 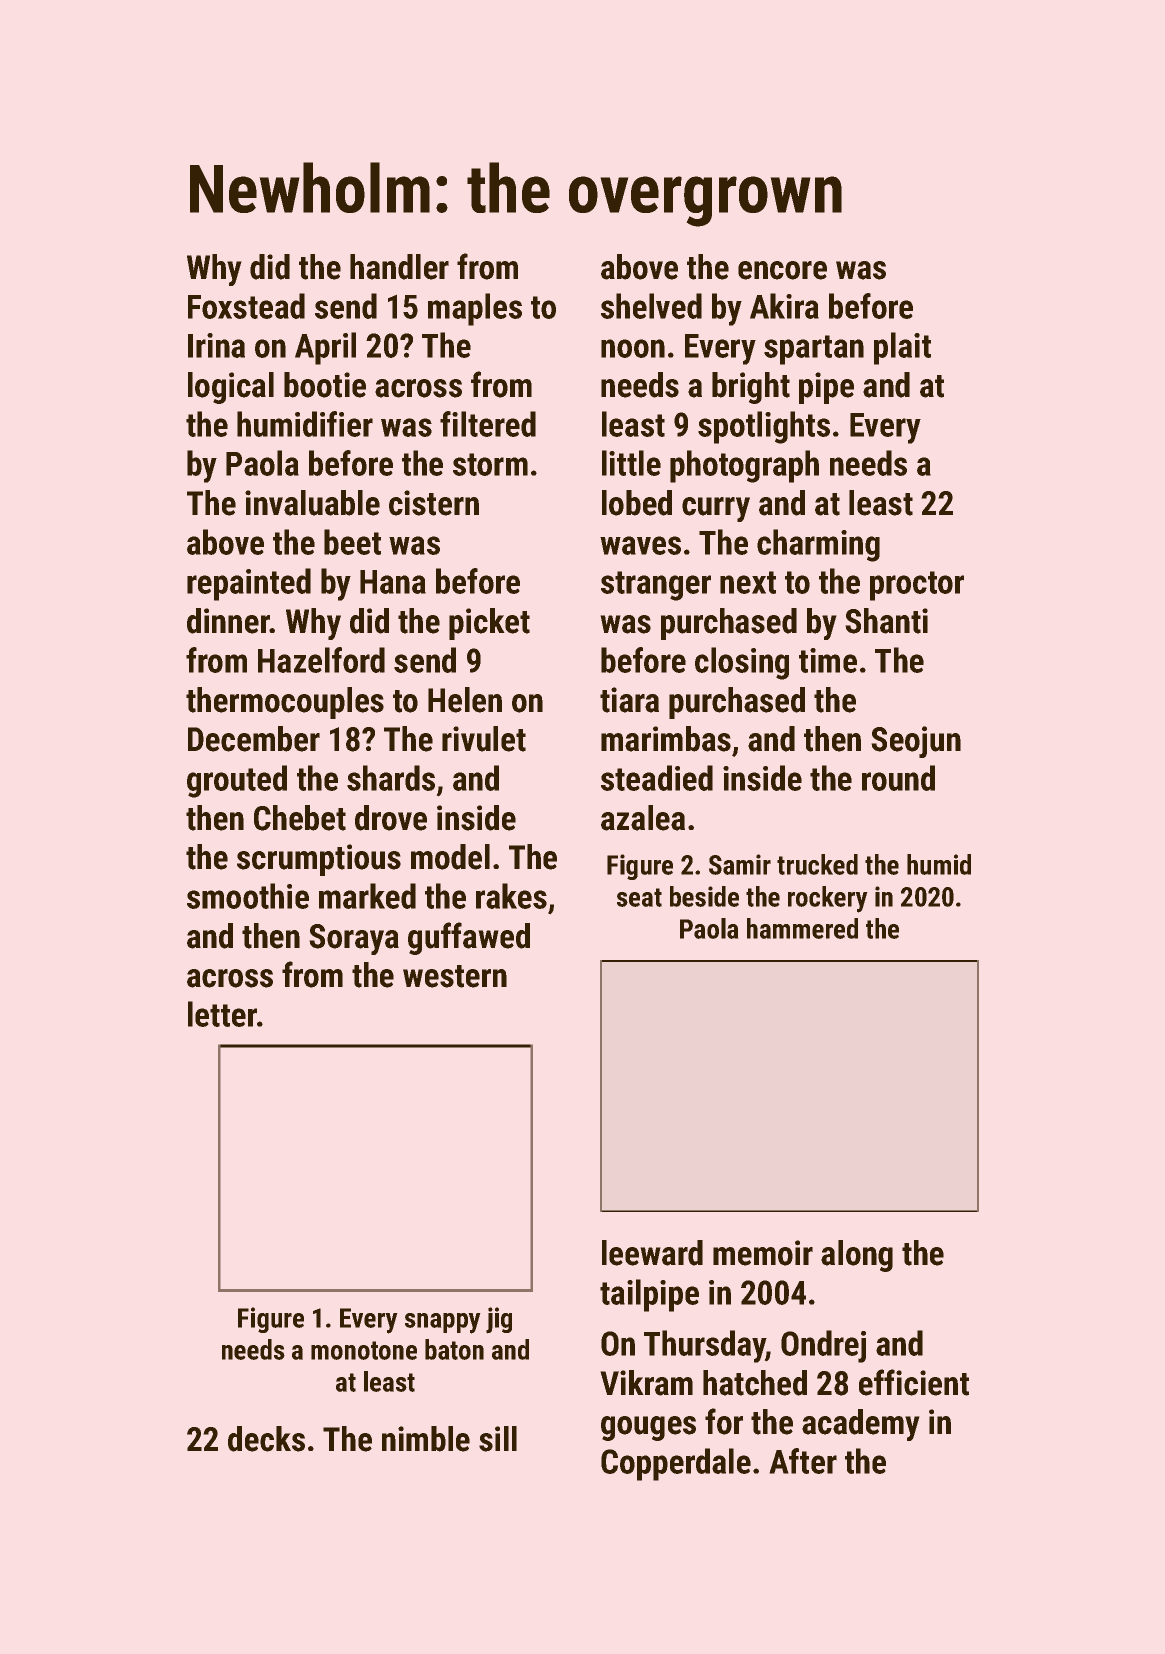 I want to click on letter, so click(x=222, y=1014).
